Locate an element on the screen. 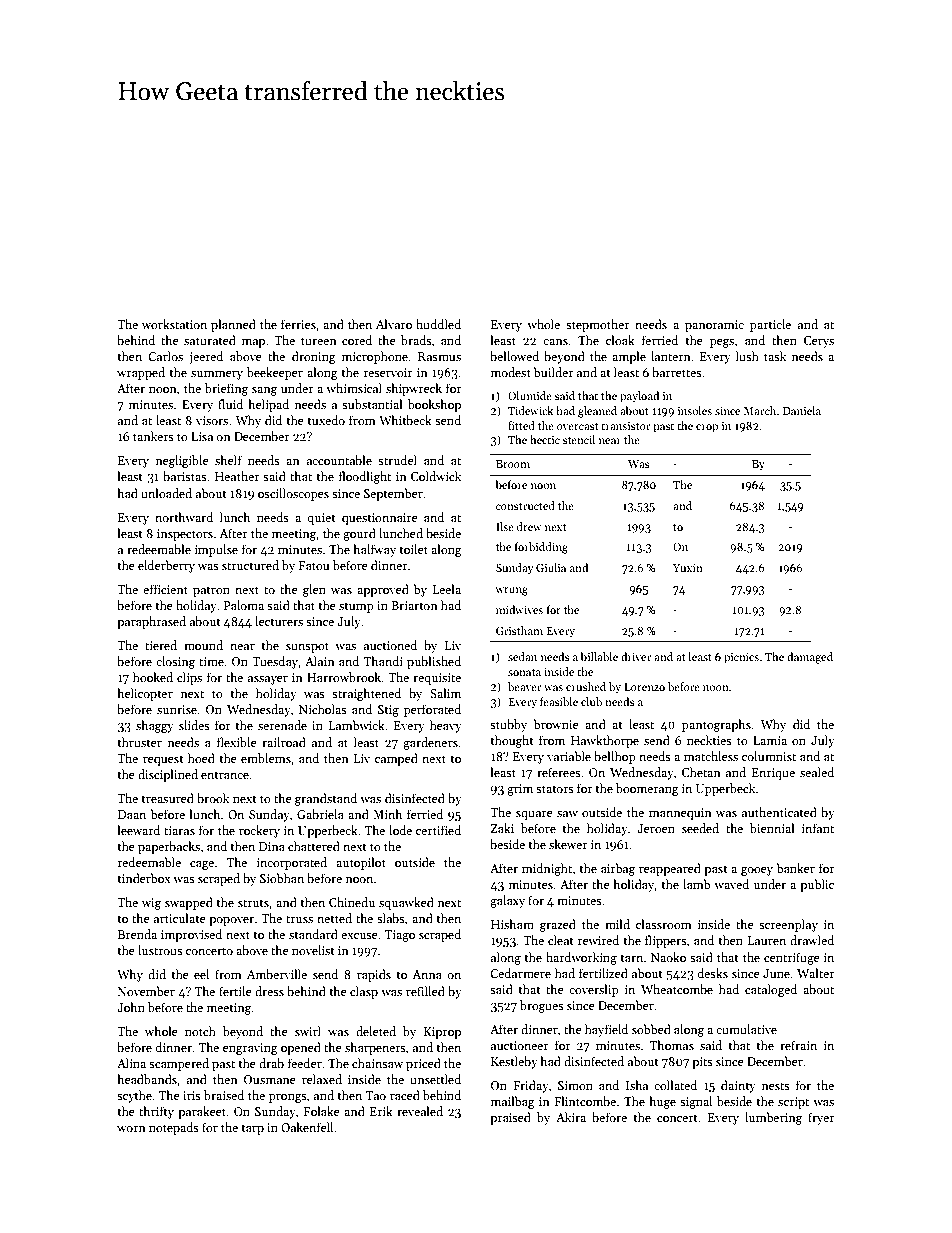  modest is located at coordinates (511, 372).
